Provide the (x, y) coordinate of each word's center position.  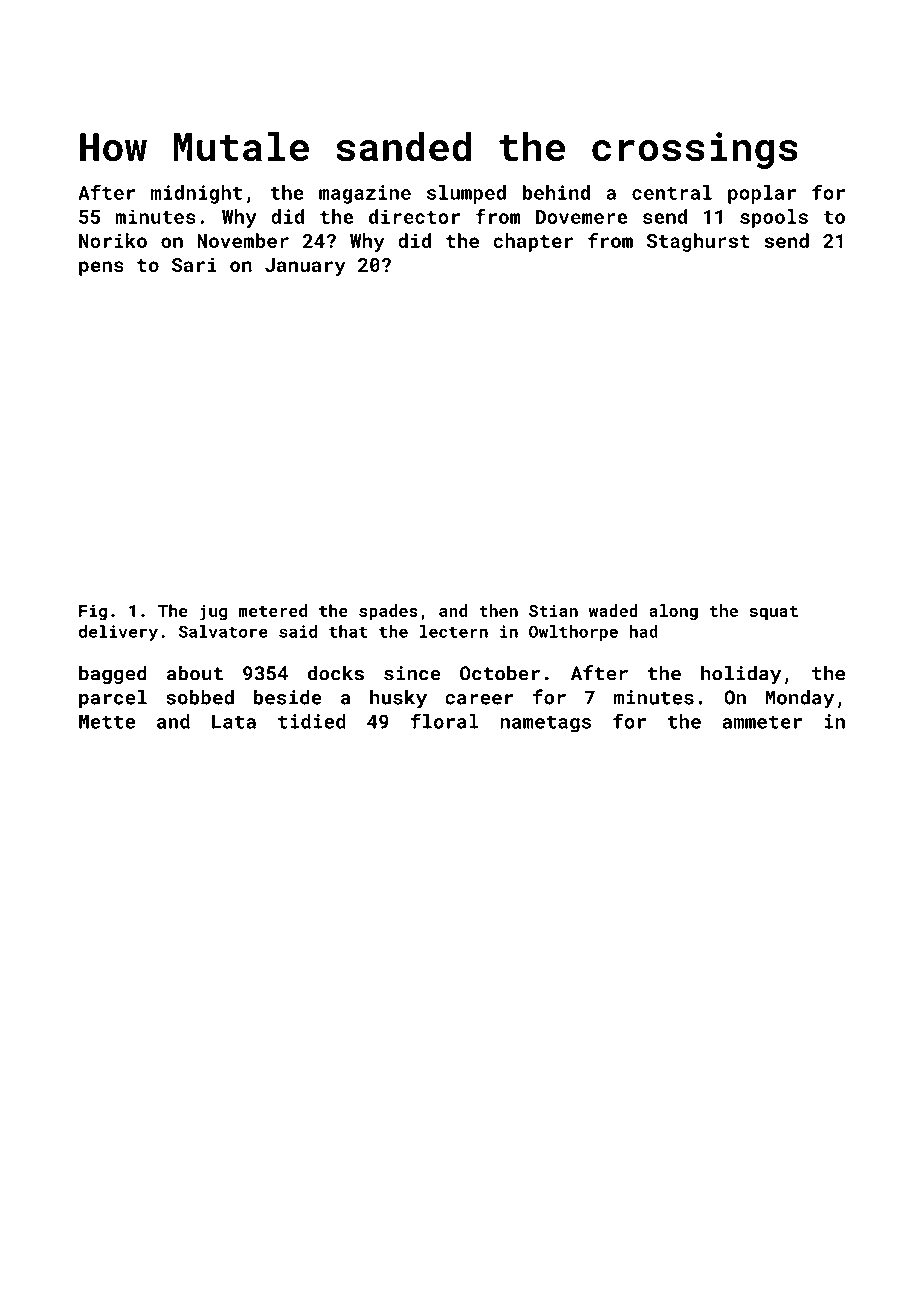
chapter (533, 242)
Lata (234, 721)
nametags (546, 724)
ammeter (762, 722)
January (305, 267)
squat (774, 613)
